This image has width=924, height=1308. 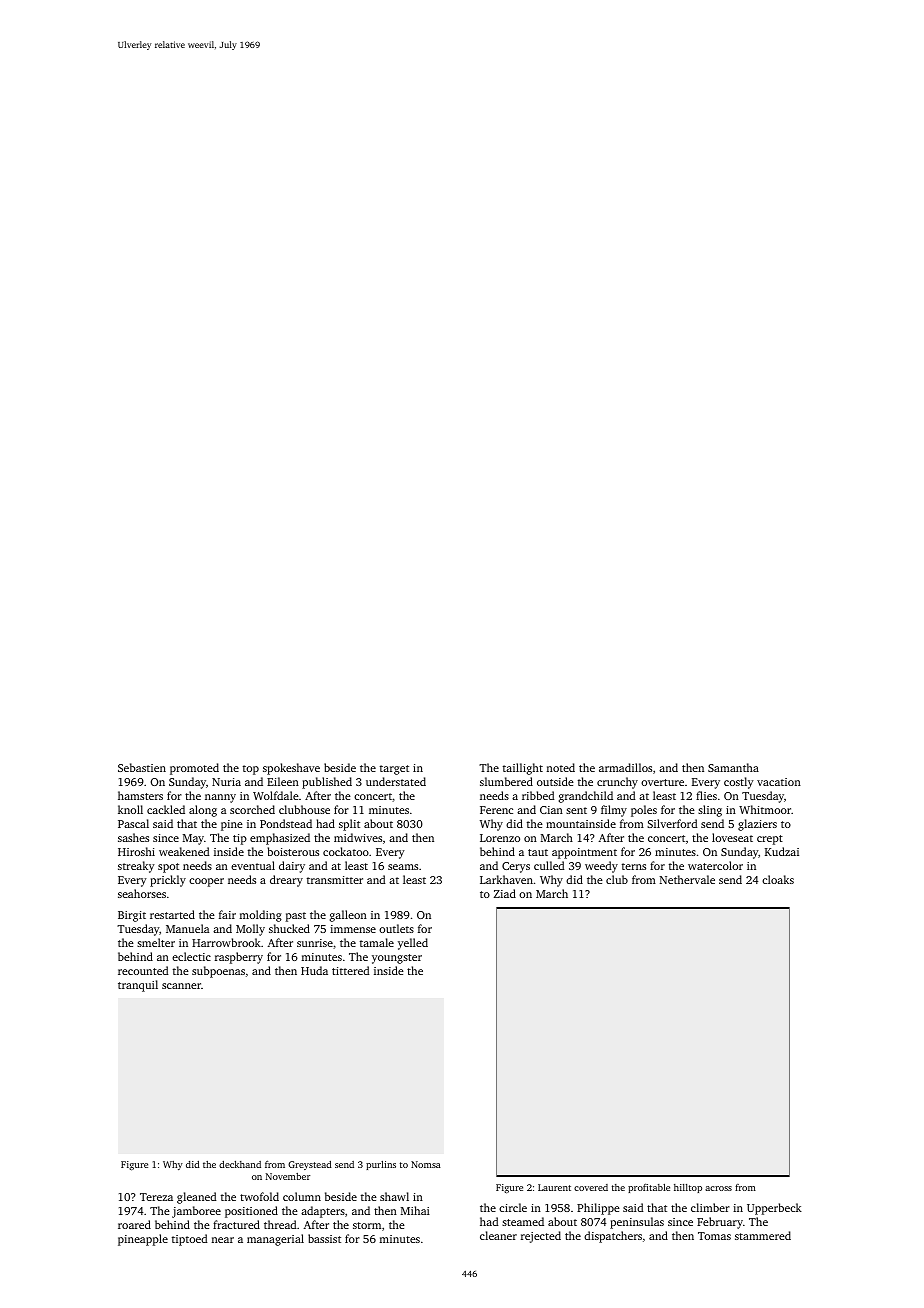 What do you see at coordinates (350, 970) in the image?
I see `tittered` at bounding box center [350, 970].
